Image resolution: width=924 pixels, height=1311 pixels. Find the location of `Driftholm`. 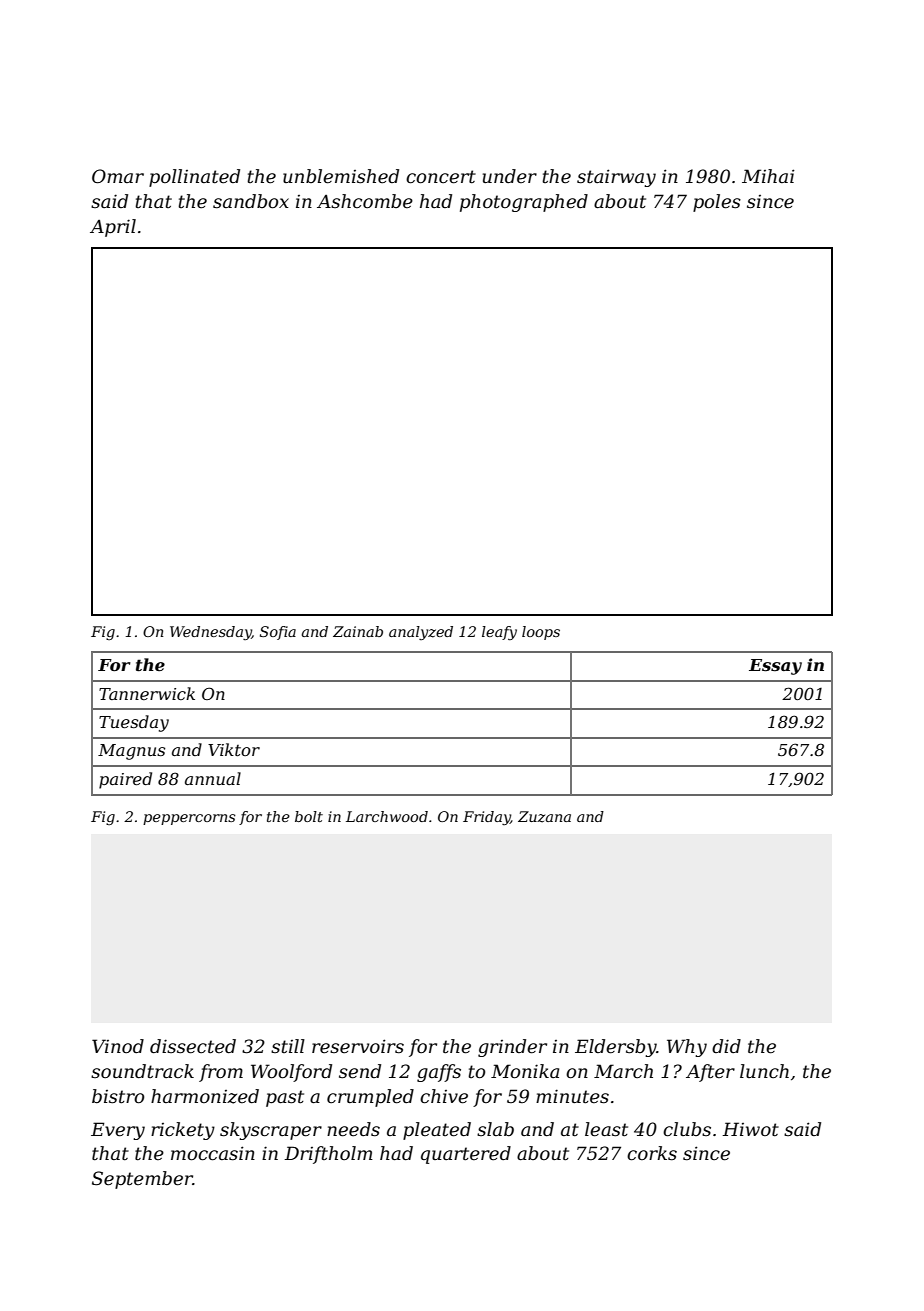

Driftholm is located at coordinates (328, 1155).
